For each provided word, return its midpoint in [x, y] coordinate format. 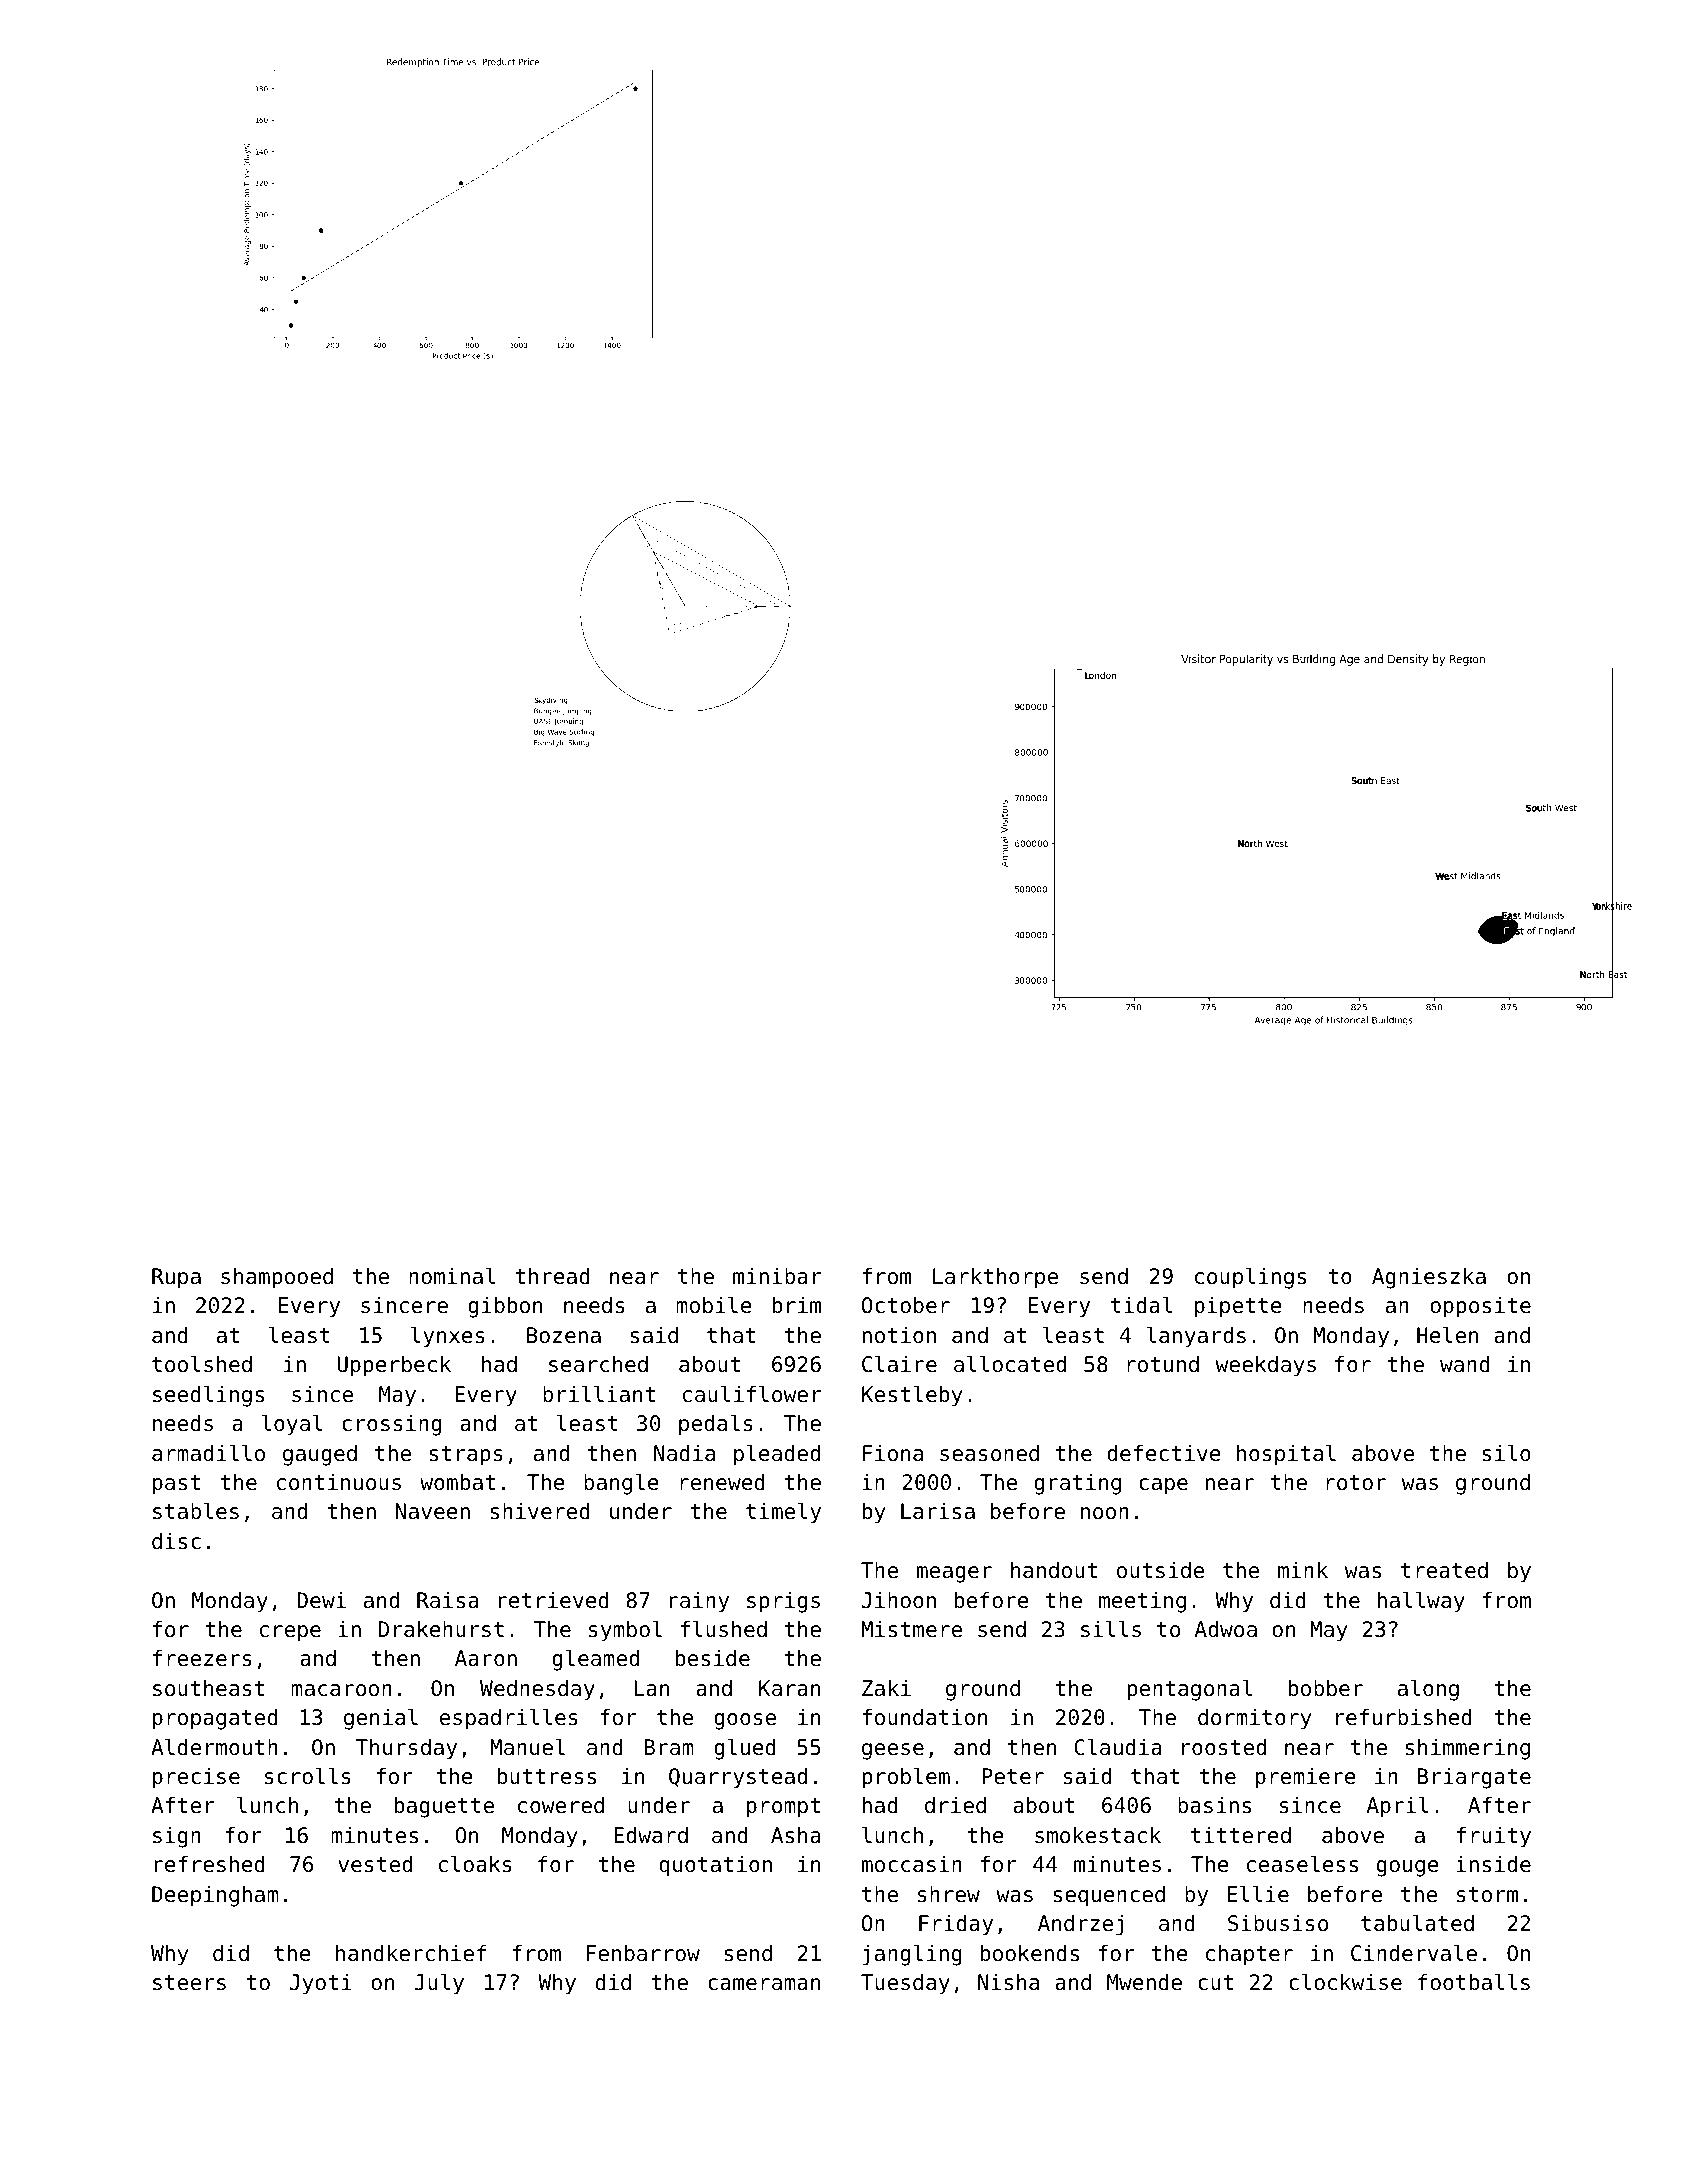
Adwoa [1226, 1629]
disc [176, 1541]
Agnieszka [1429, 1278]
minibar [777, 1276]
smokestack [1098, 1835]
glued [745, 1749]
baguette [444, 1807]
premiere [1306, 1778]
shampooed [277, 1278]
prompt [783, 1808]
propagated [215, 1719]
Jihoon [899, 1600]
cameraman [764, 1984]
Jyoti [321, 1984]
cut [1215, 1983]
